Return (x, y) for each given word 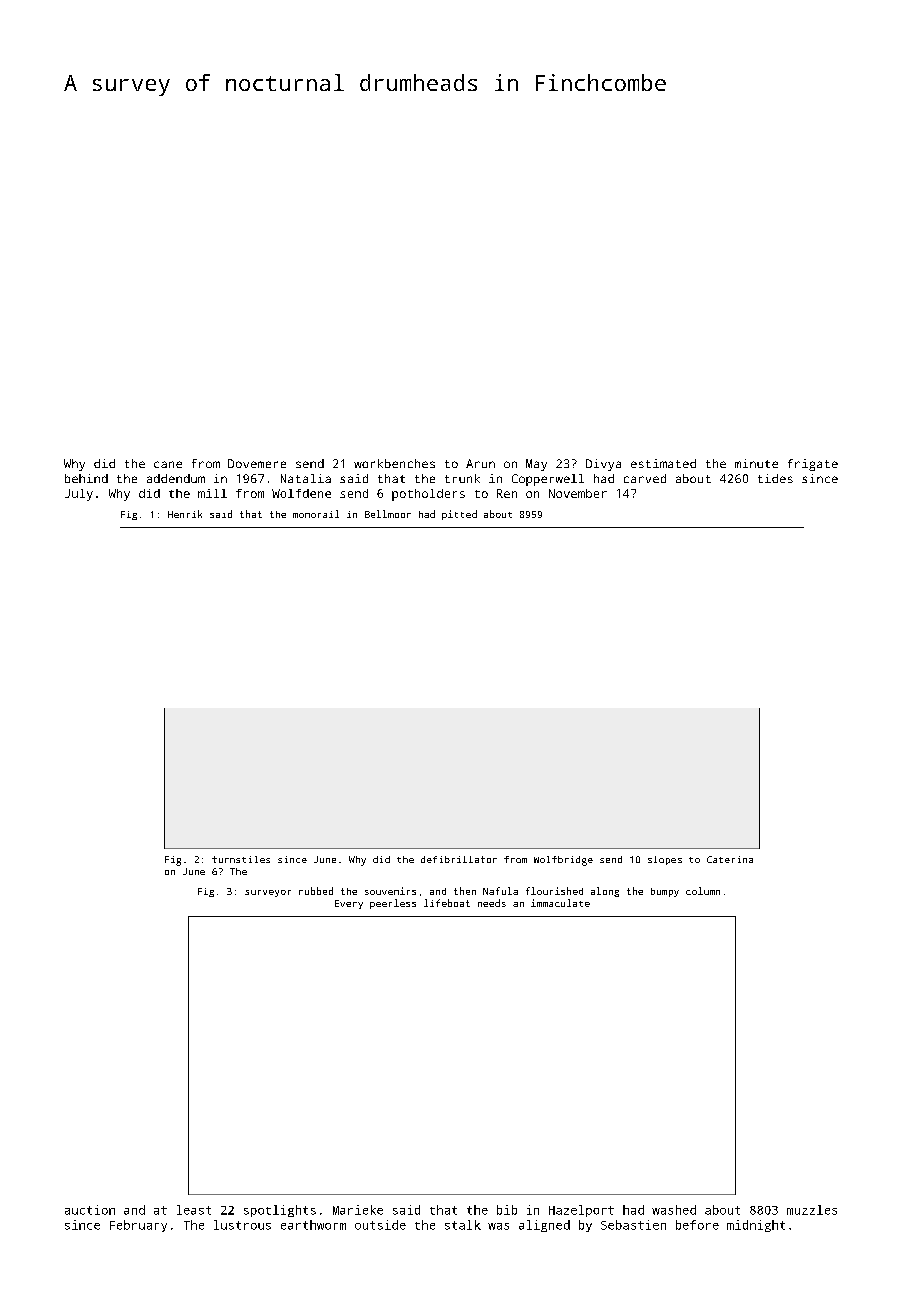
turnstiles (241, 859)
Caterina (730, 859)
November (578, 493)
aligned (544, 1226)
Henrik (185, 514)
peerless (393, 904)
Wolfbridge (563, 861)
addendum (176, 478)
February (138, 1226)
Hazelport (581, 1211)
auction (90, 1210)
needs (492, 903)
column (703, 891)
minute (756, 463)
